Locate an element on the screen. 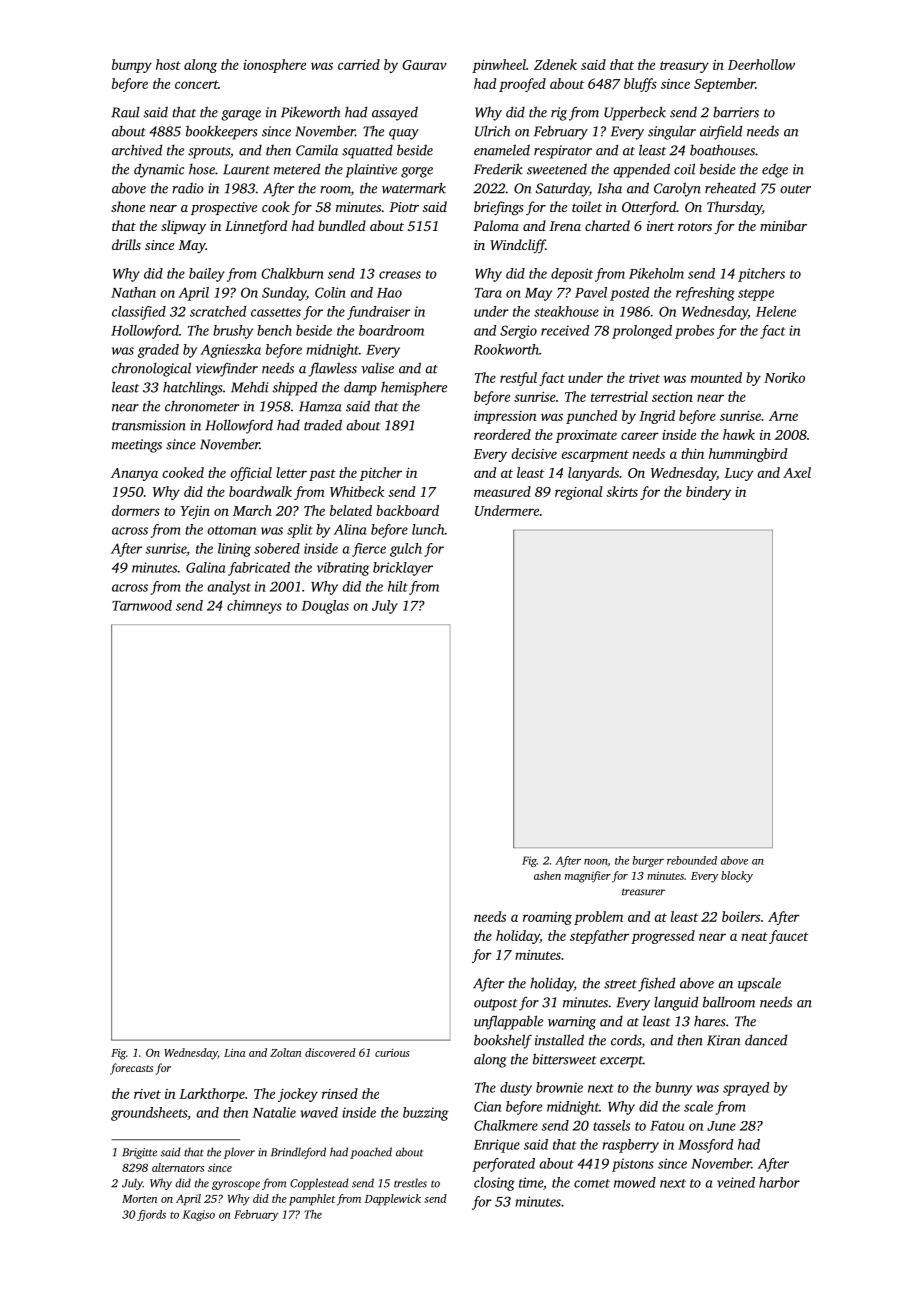  magnifier is located at coordinates (588, 877).
